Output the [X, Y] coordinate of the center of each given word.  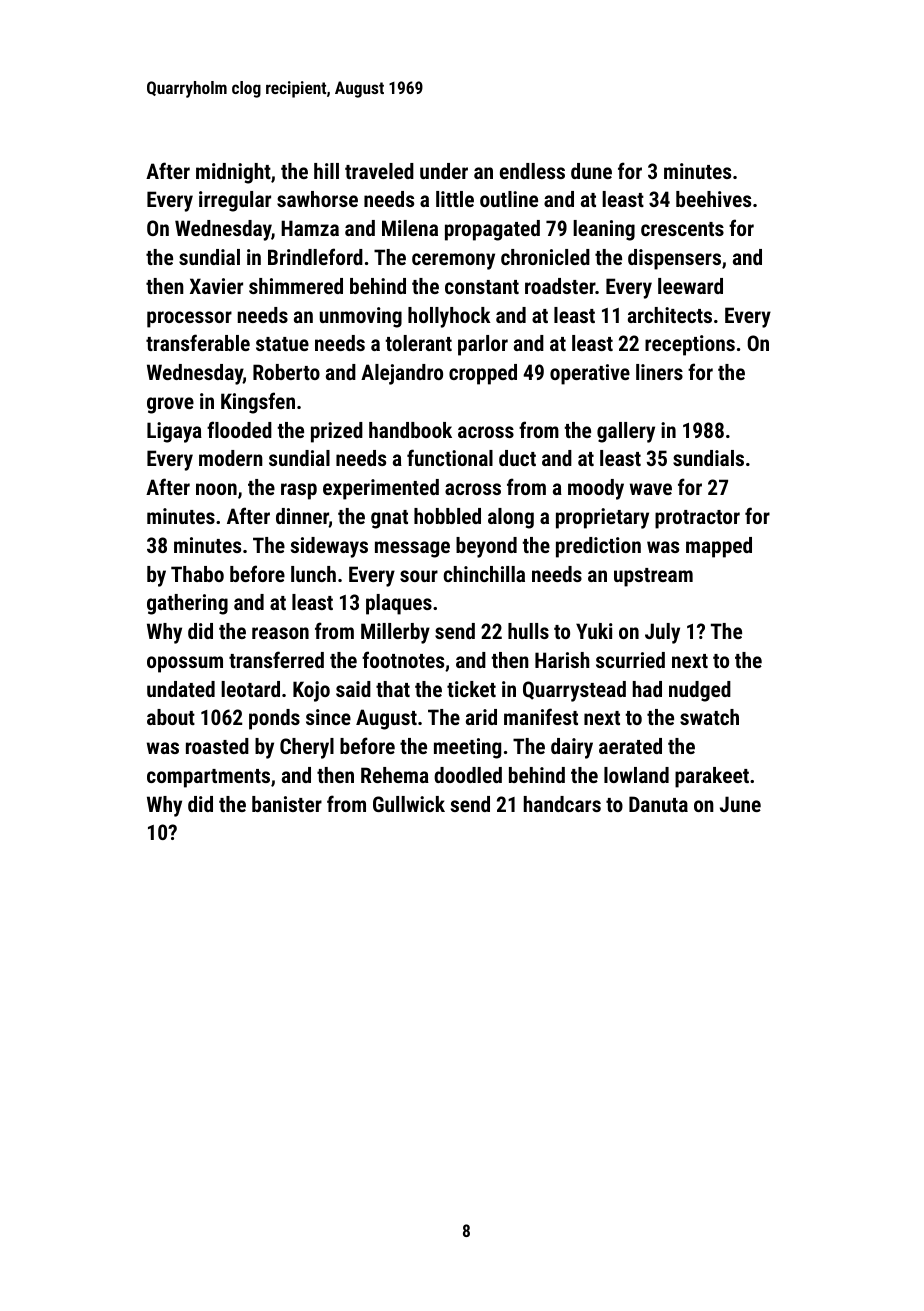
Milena [410, 228]
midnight [233, 173]
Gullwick [409, 804]
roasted [217, 746]
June [740, 804]
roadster [560, 286]
